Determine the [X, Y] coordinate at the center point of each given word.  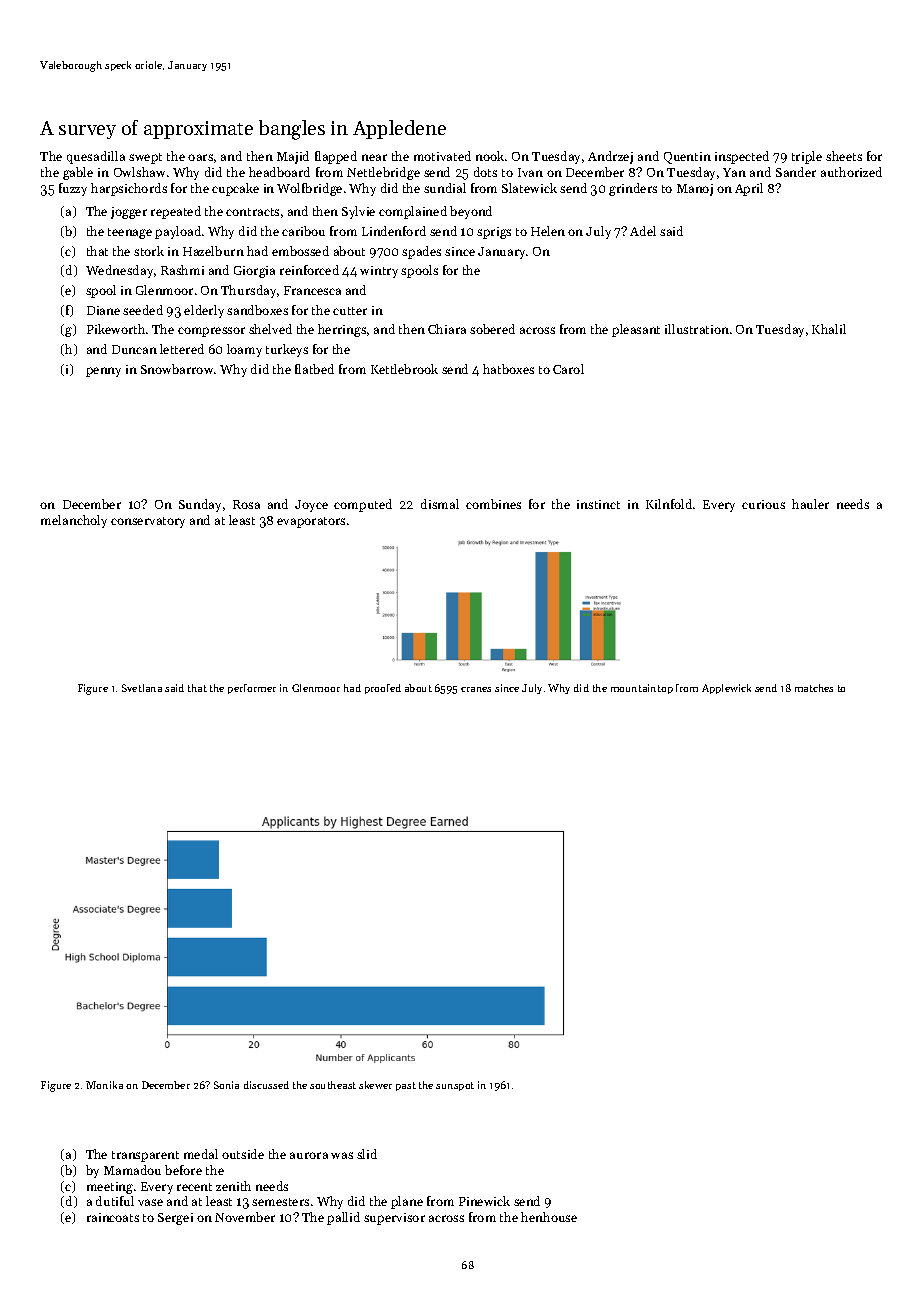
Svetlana [142, 688]
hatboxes [508, 369]
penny [103, 372]
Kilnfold [669, 504]
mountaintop [642, 689]
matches [814, 688]
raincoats [113, 1217]
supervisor [394, 1219]
